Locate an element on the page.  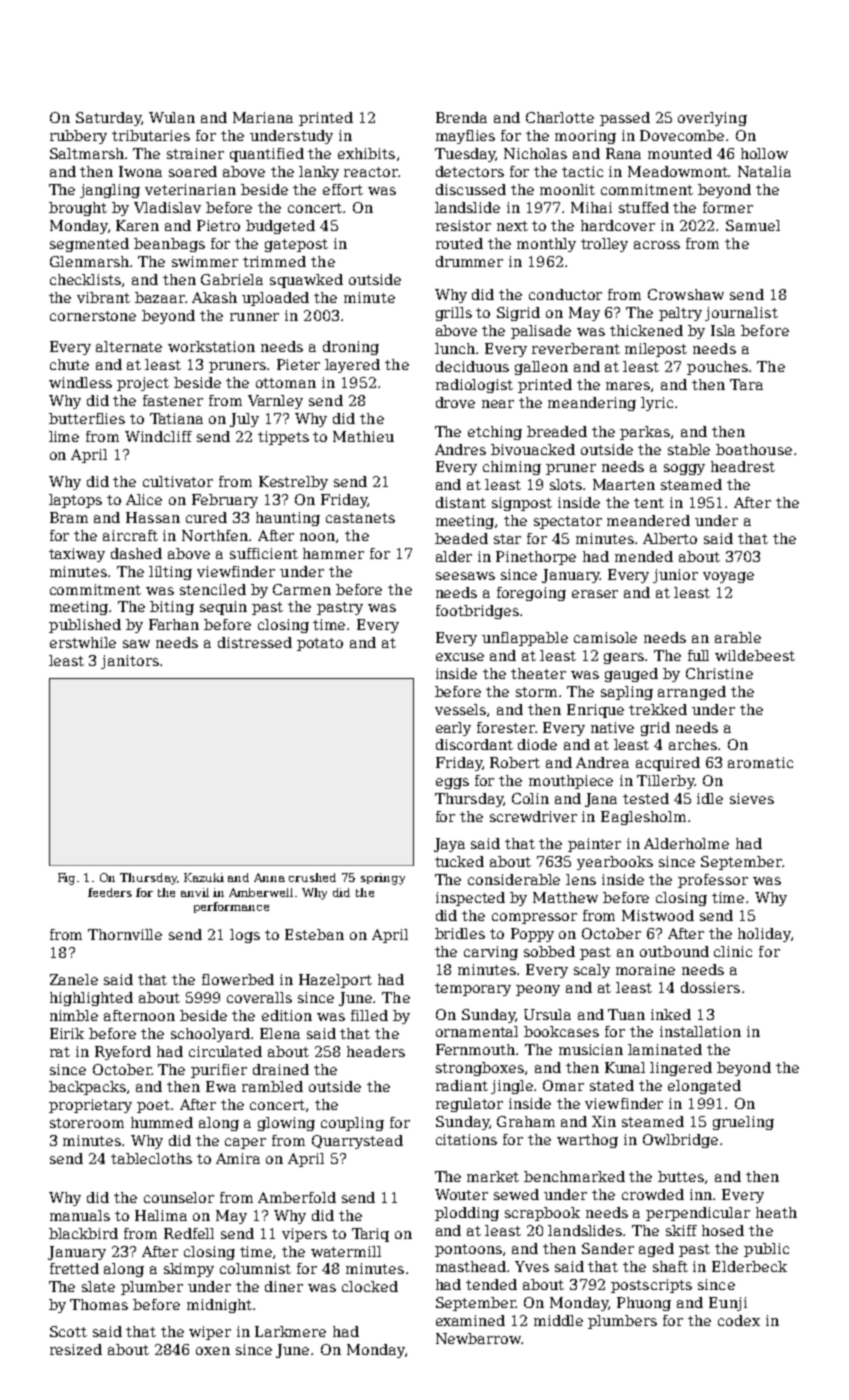
Mariana is located at coordinates (263, 117).
